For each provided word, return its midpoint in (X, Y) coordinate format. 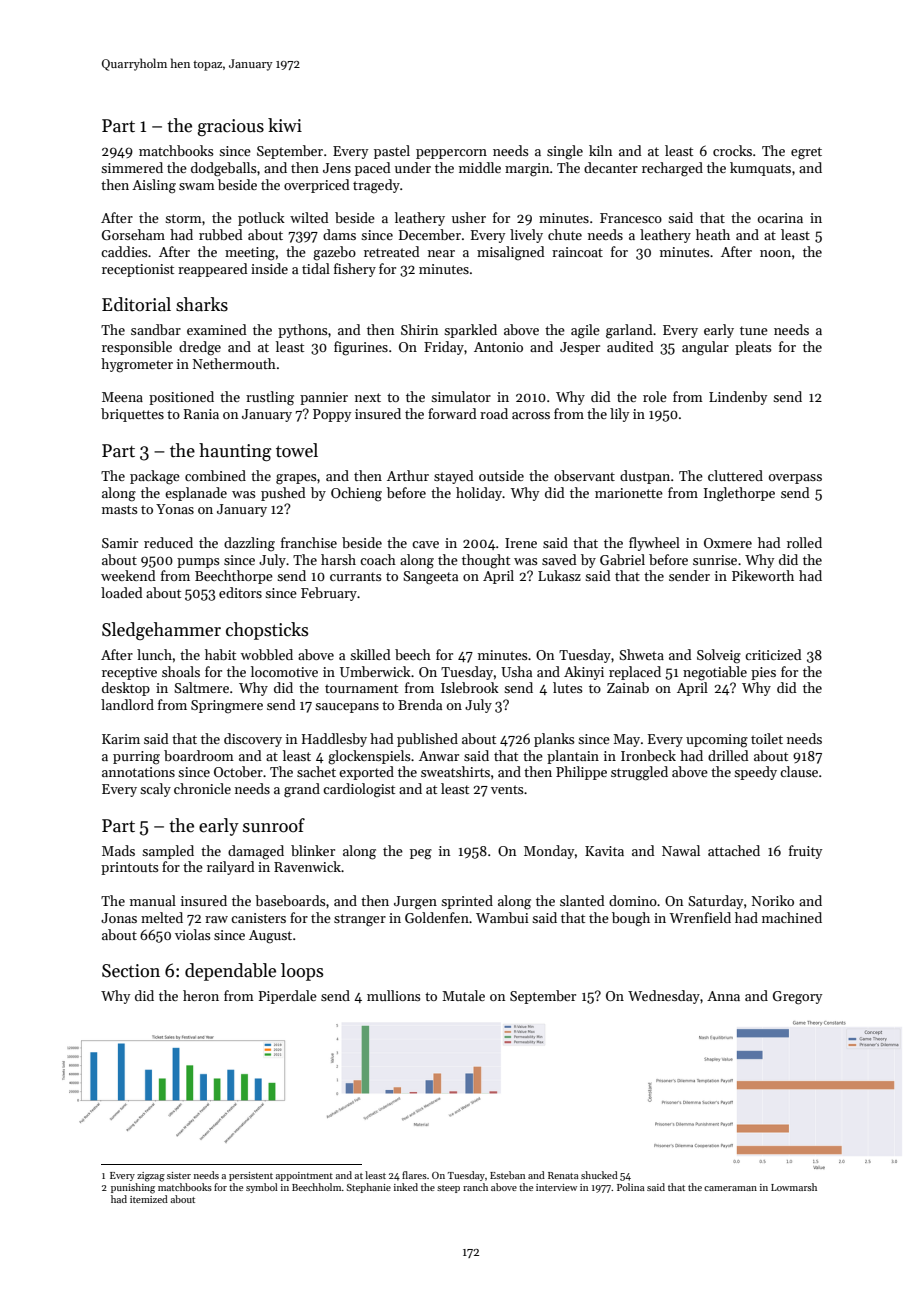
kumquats (760, 169)
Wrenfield (700, 917)
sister (179, 1175)
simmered (132, 167)
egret (806, 153)
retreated (392, 251)
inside (269, 268)
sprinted (467, 902)
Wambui (502, 917)
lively (526, 236)
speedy (755, 773)
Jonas (119, 918)
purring (136, 758)
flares (414, 1175)
